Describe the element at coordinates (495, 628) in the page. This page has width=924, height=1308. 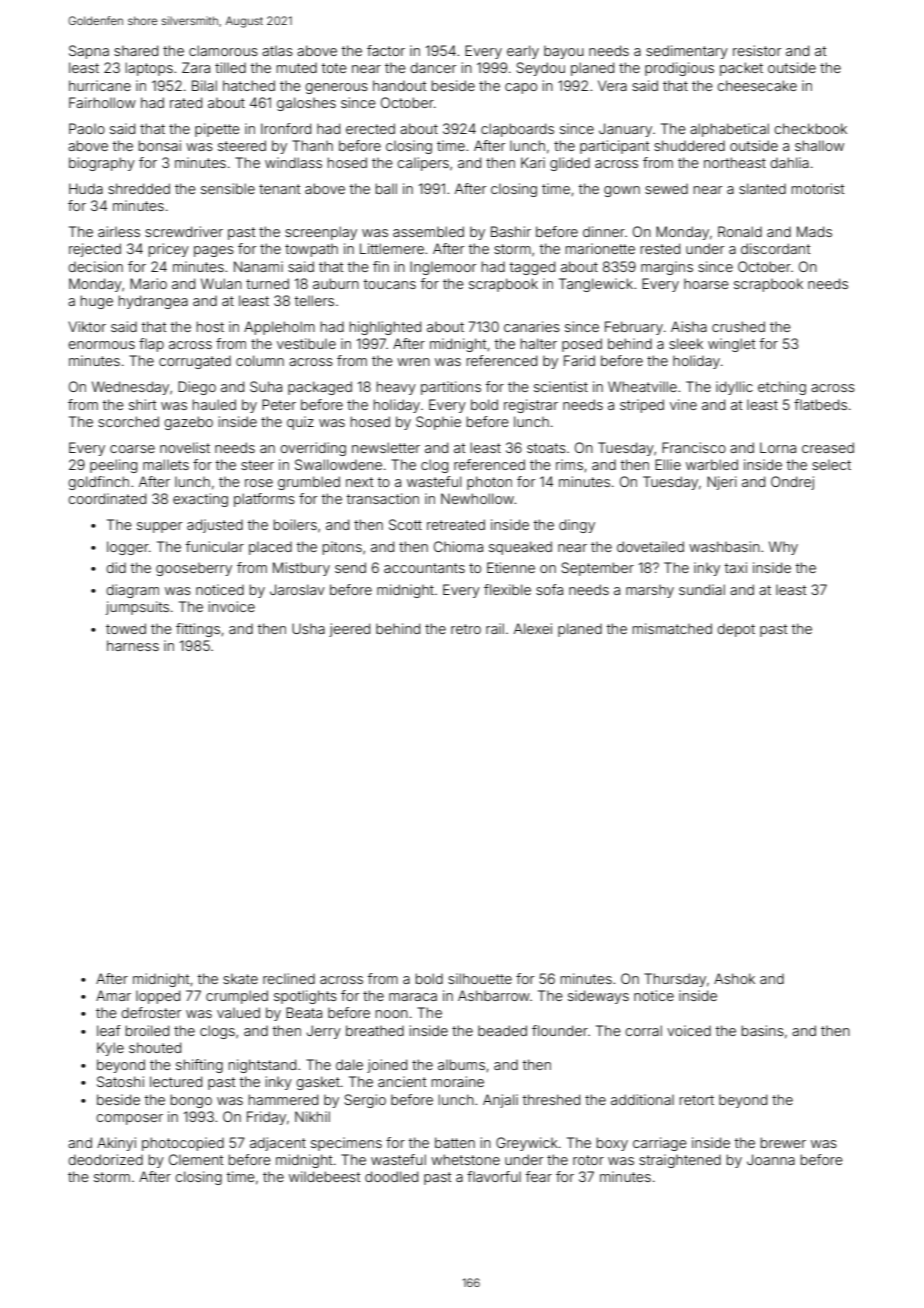
I see `rail` at that location.
